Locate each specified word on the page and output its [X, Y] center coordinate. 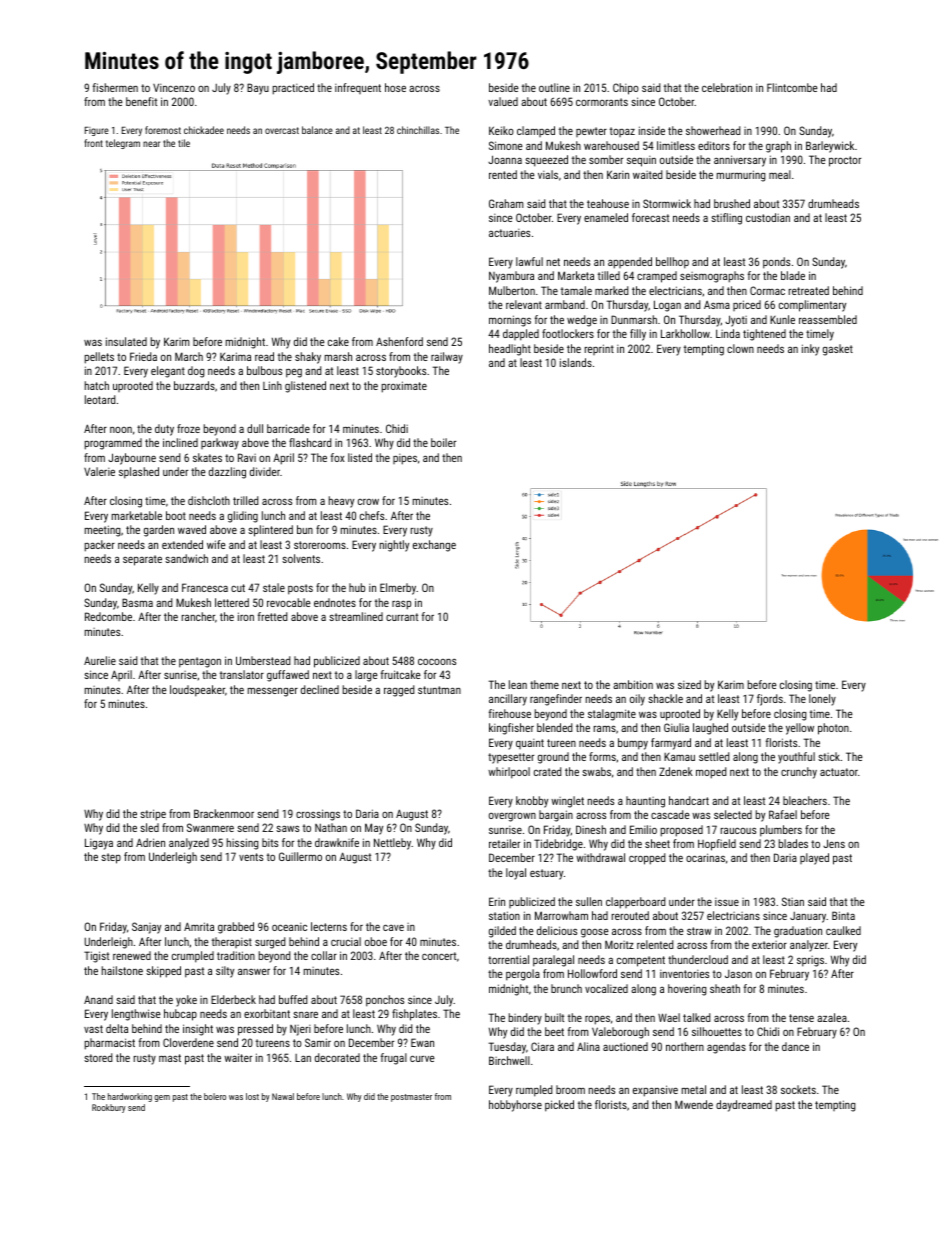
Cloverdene [188, 1042]
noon [121, 430]
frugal [394, 1059]
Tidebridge [558, 845]
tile [184, 143]
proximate [404, 387]
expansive [655, 1091]
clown [740, 348]
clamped [536, 131]
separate [142, 560]
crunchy [799, 773]
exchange [434, 546]
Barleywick [830, 147]
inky [810, 350]
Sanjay [146, 928]
